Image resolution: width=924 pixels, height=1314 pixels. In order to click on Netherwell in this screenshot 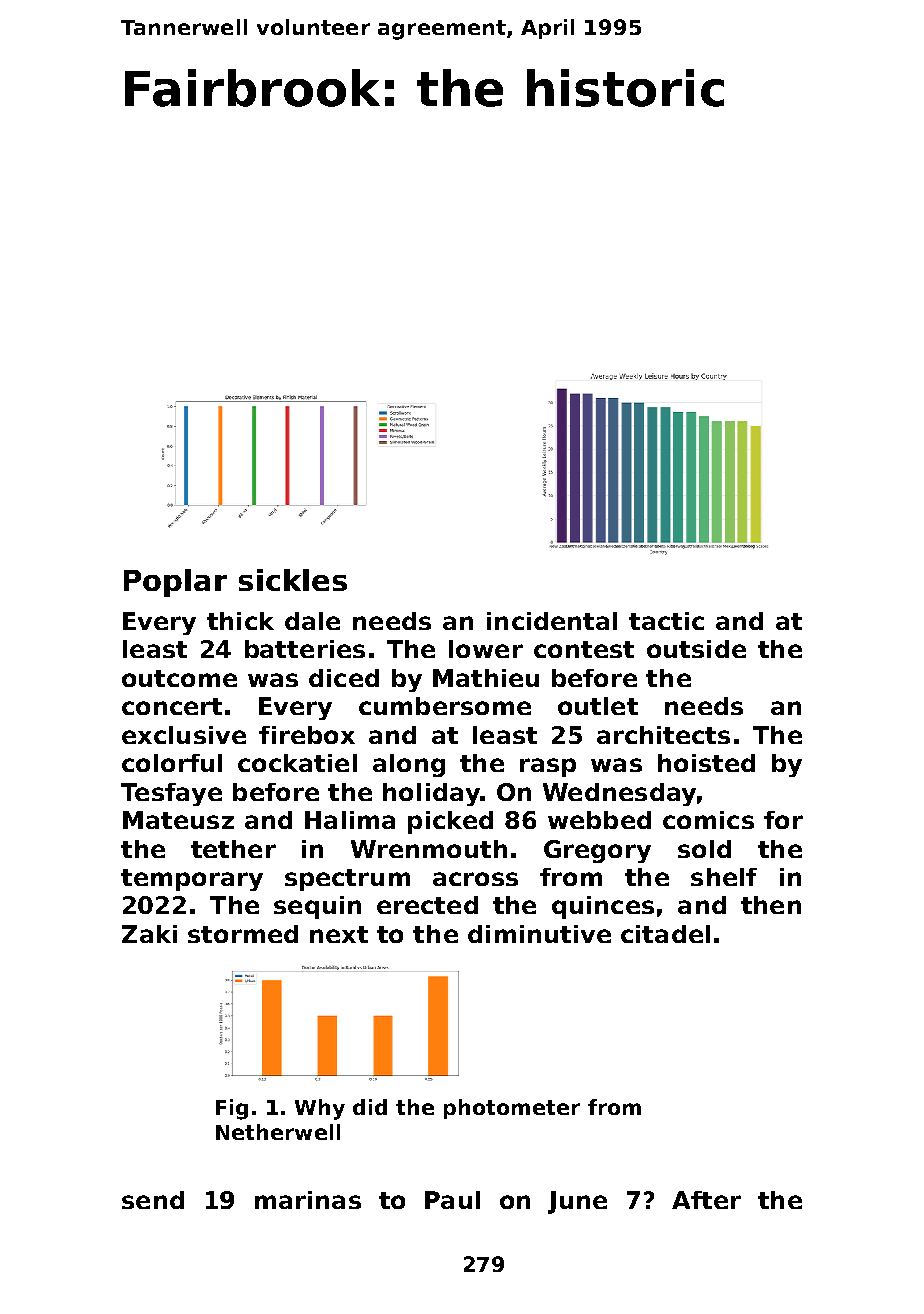, I will do `click(278, 1132)`.
